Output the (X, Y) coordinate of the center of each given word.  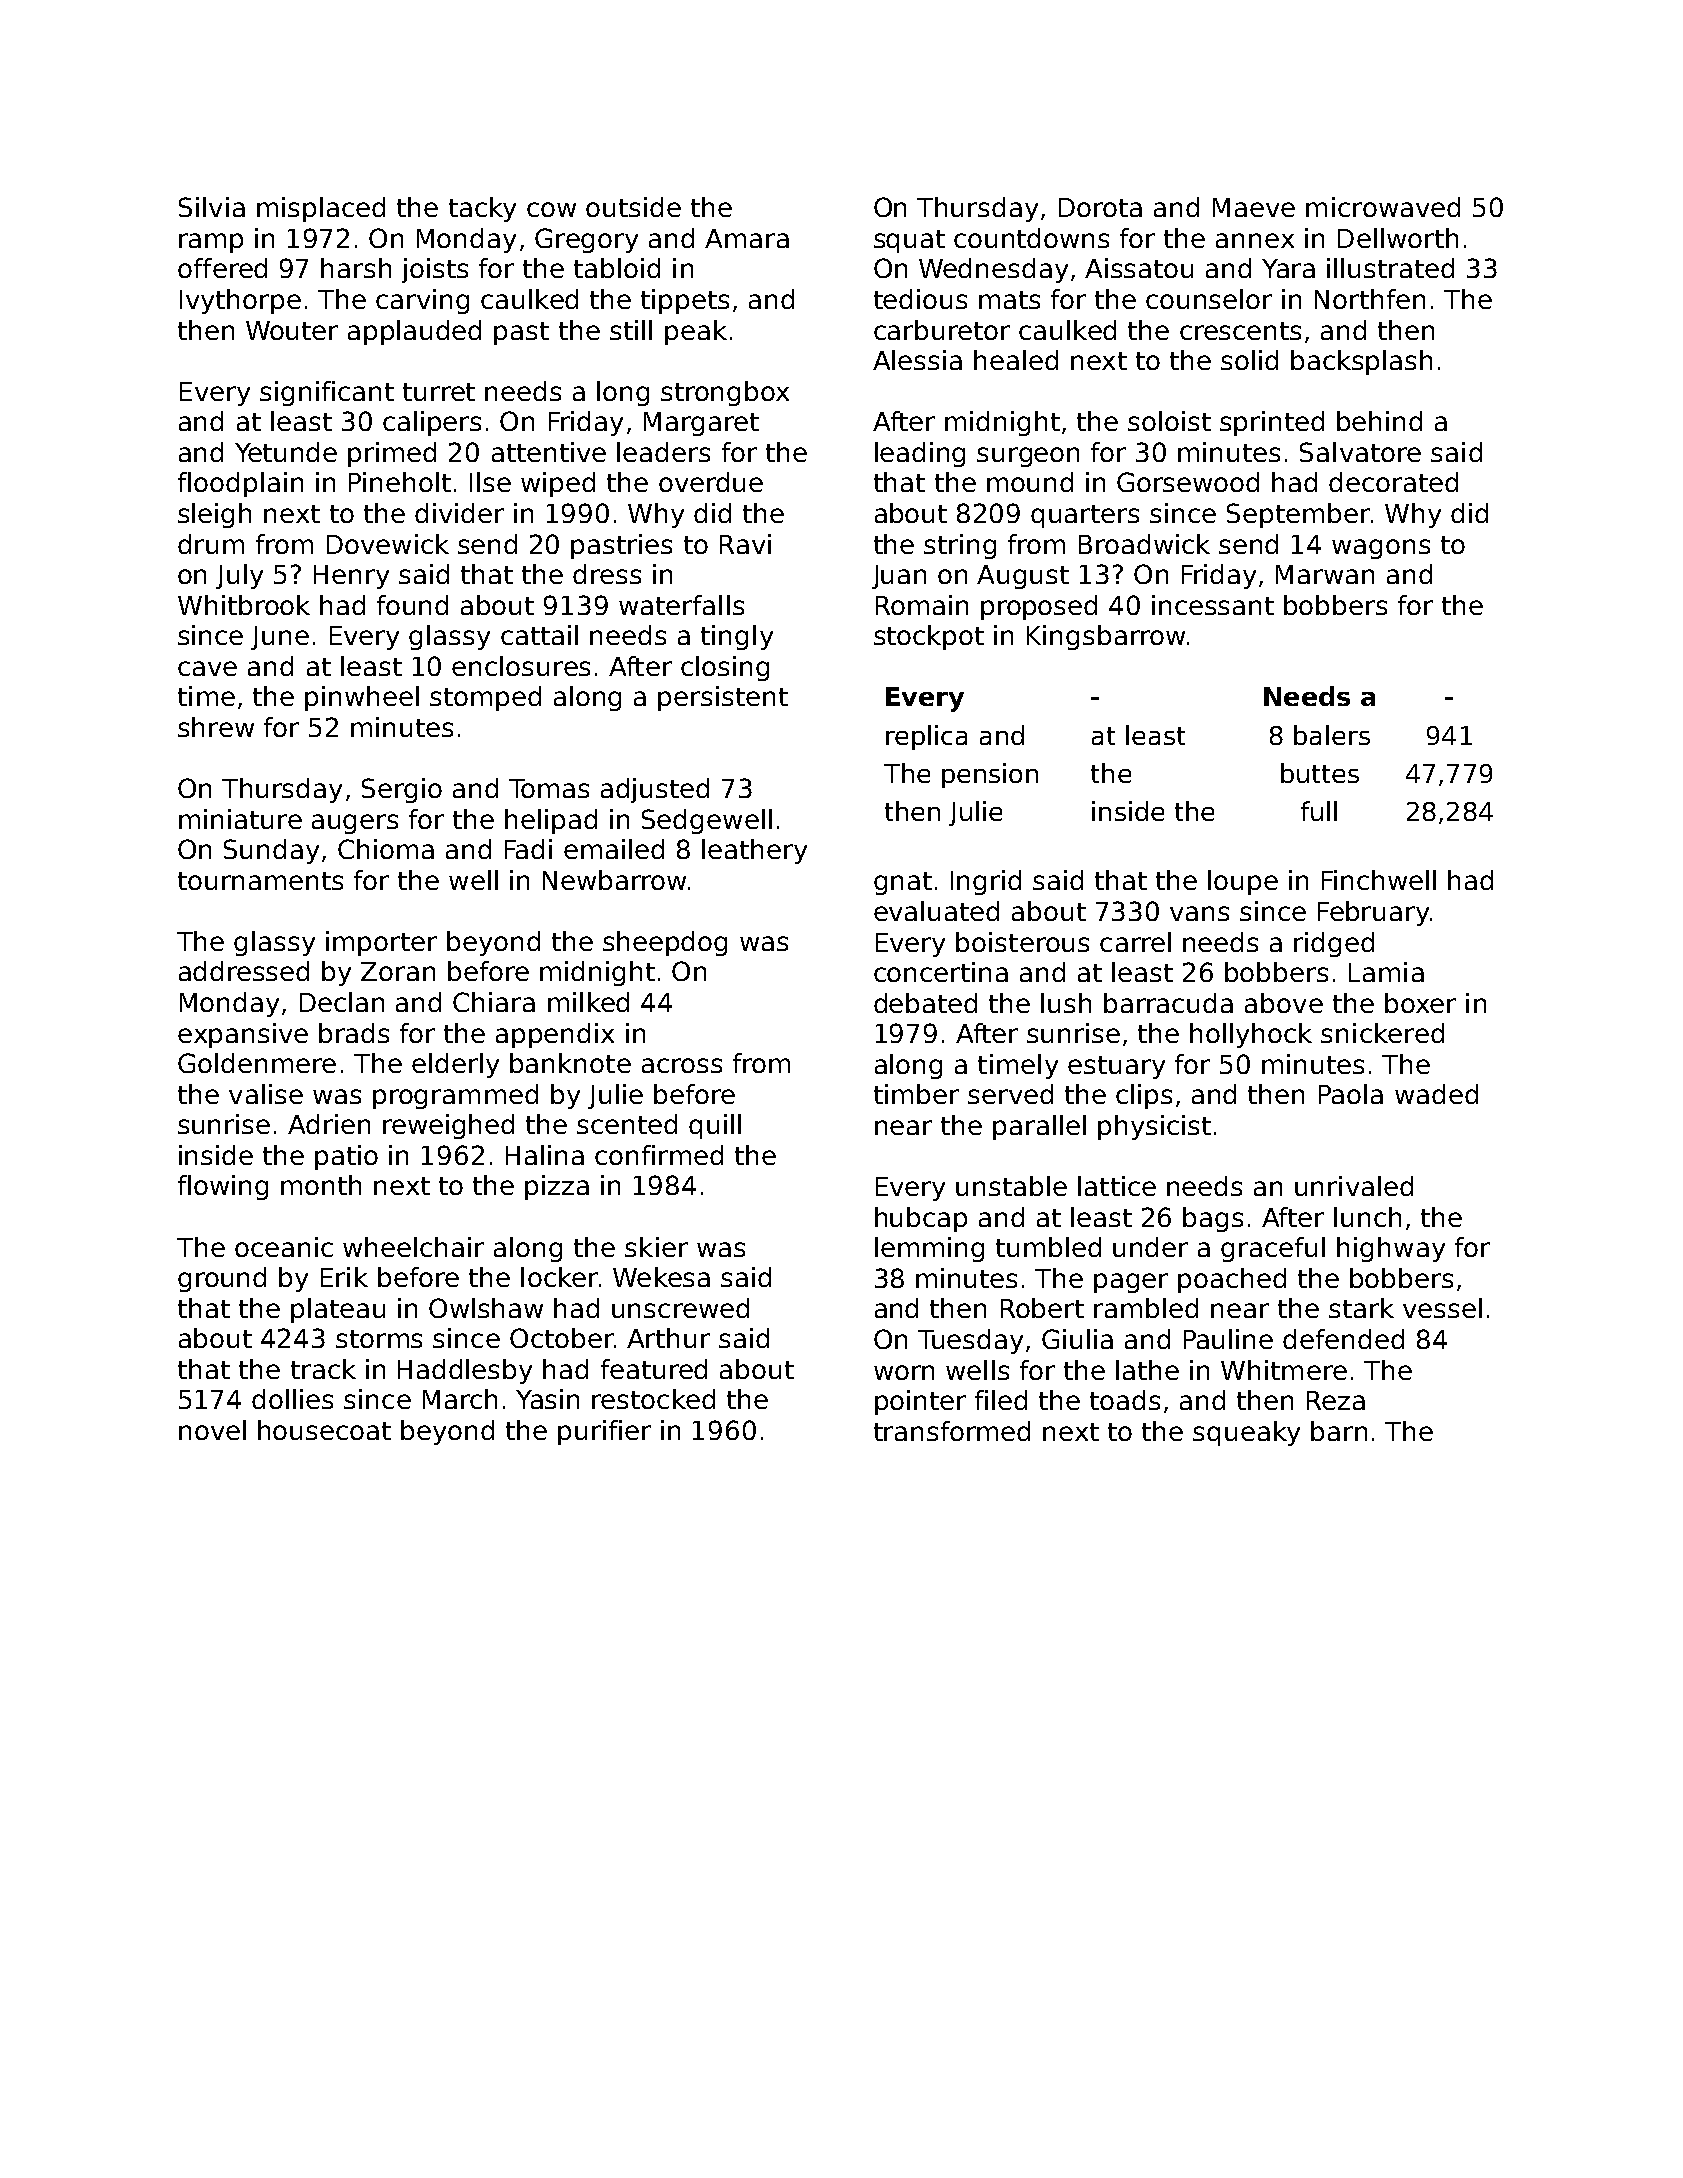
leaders (663, 452)
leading (920, 454)
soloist (1169, 421)
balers (1332, 735)
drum (211, 544)
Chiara (494, 1002)
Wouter (292, 330)
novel (212, 1430)
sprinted (1272, 423)
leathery (754, 851)
